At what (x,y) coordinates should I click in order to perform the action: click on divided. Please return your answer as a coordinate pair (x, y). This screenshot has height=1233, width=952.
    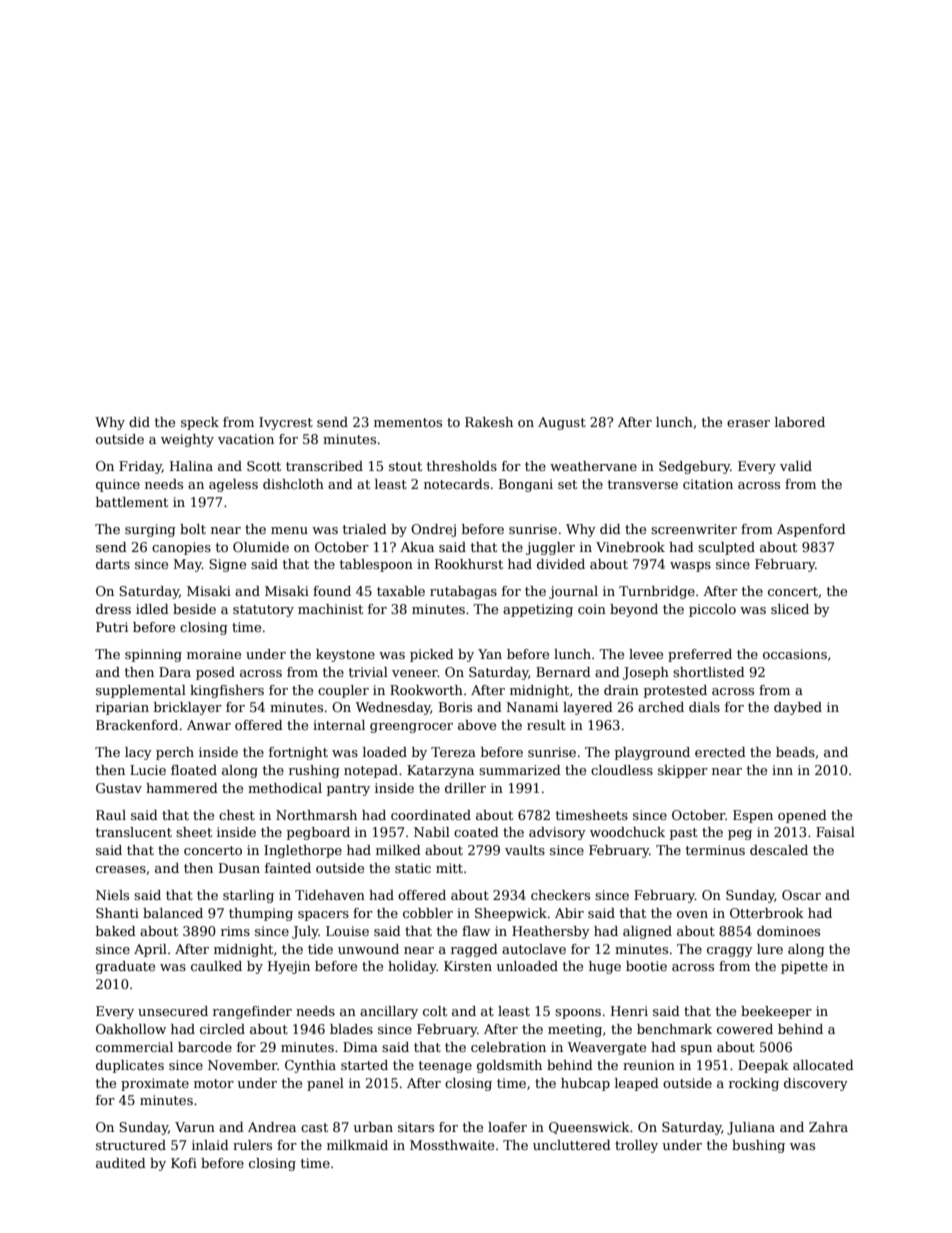
    Looking at the image, I should click on (561, 564).
